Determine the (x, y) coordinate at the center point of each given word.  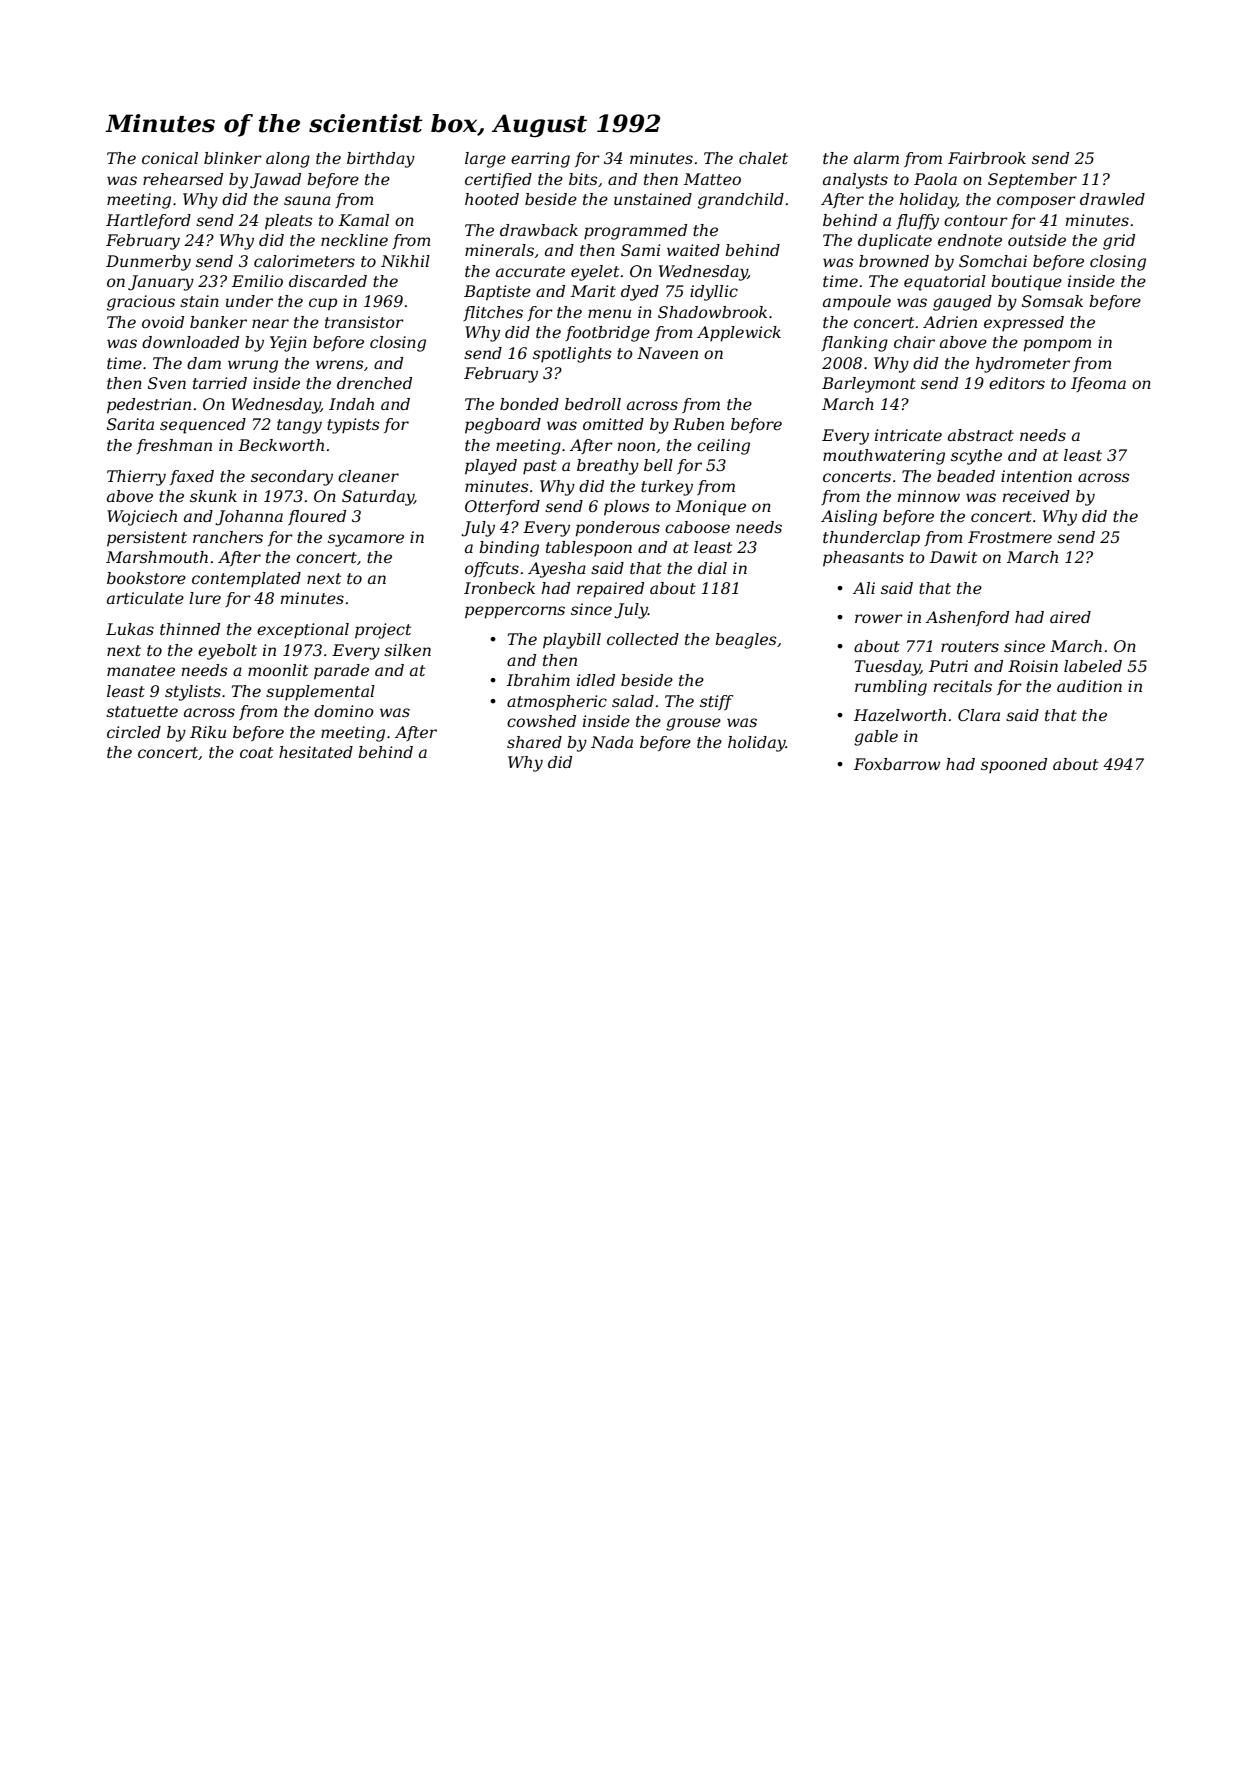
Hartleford (148, 221)
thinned (190, 629)
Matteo (712, 179)
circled (134, 732)
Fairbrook (987, 158)
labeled (1093, 666)
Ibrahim (538, 680)
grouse (693, 724)
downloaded (190, 342)
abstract (981, 435)
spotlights (572, 355)
